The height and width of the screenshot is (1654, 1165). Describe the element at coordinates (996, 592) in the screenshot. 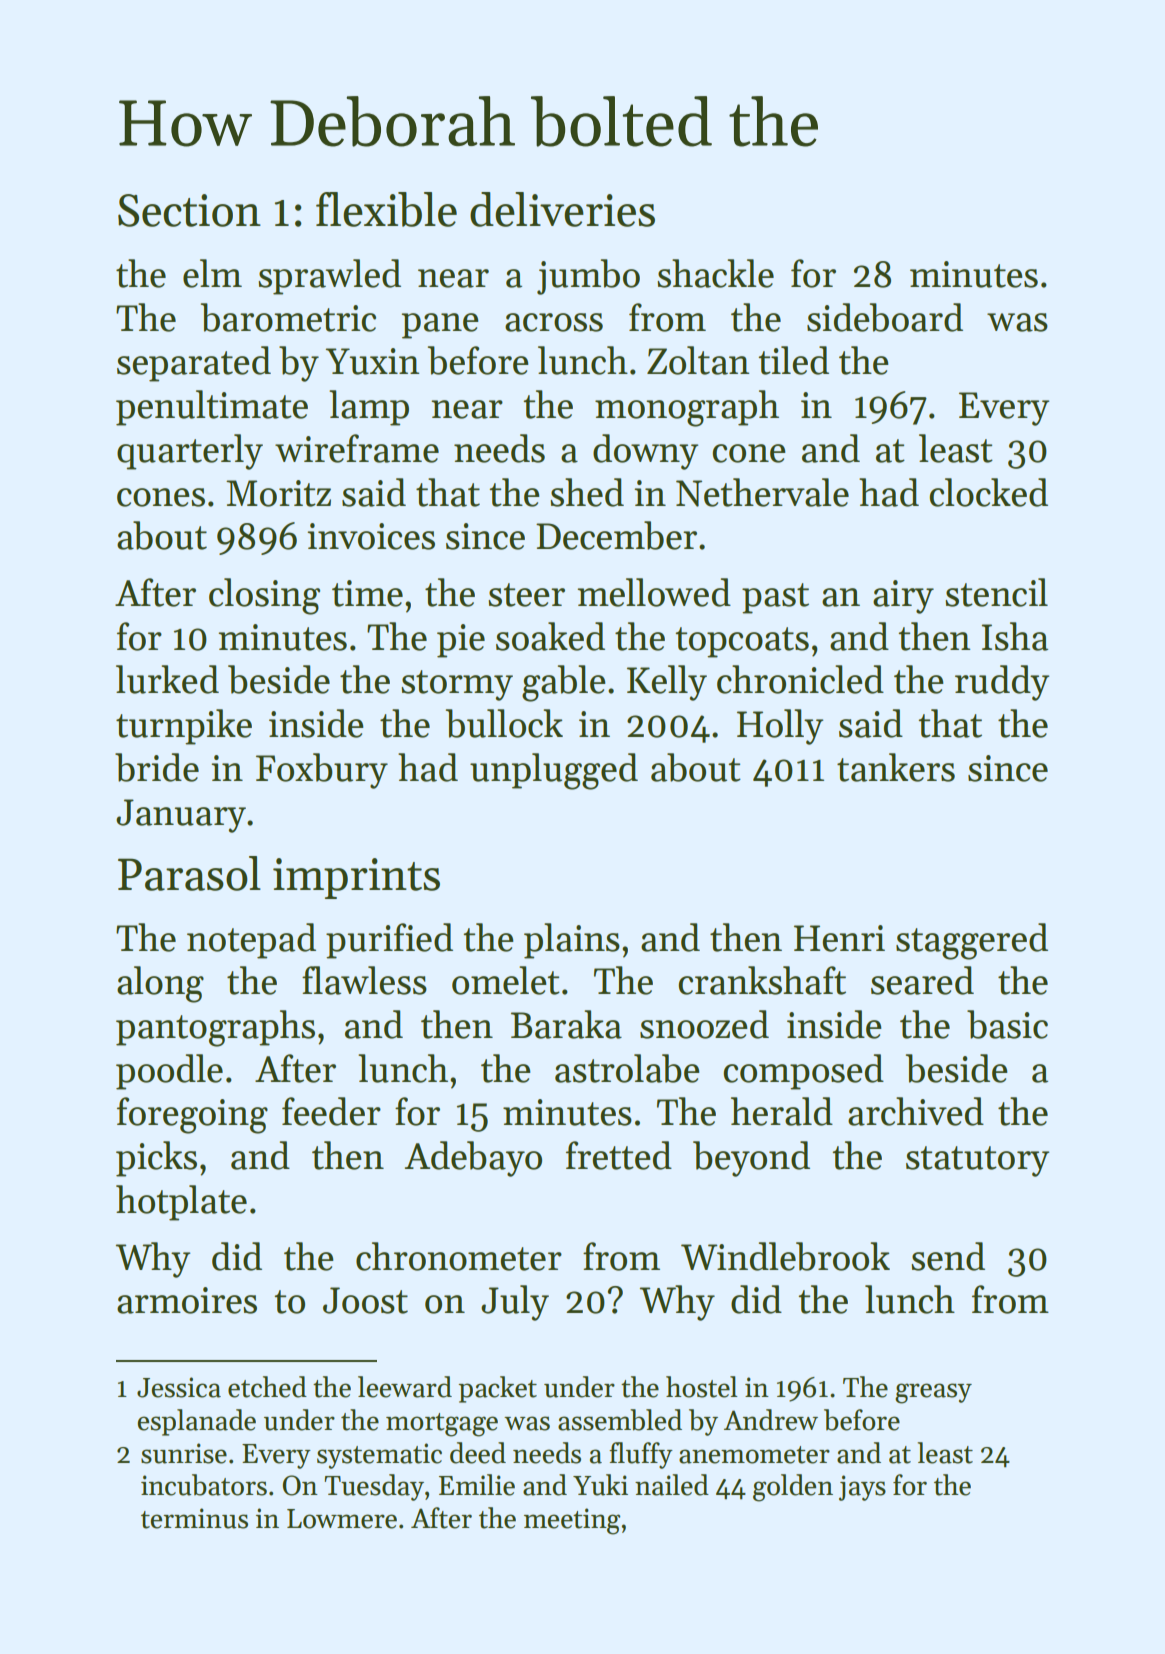

I see `stencil` at that location.
